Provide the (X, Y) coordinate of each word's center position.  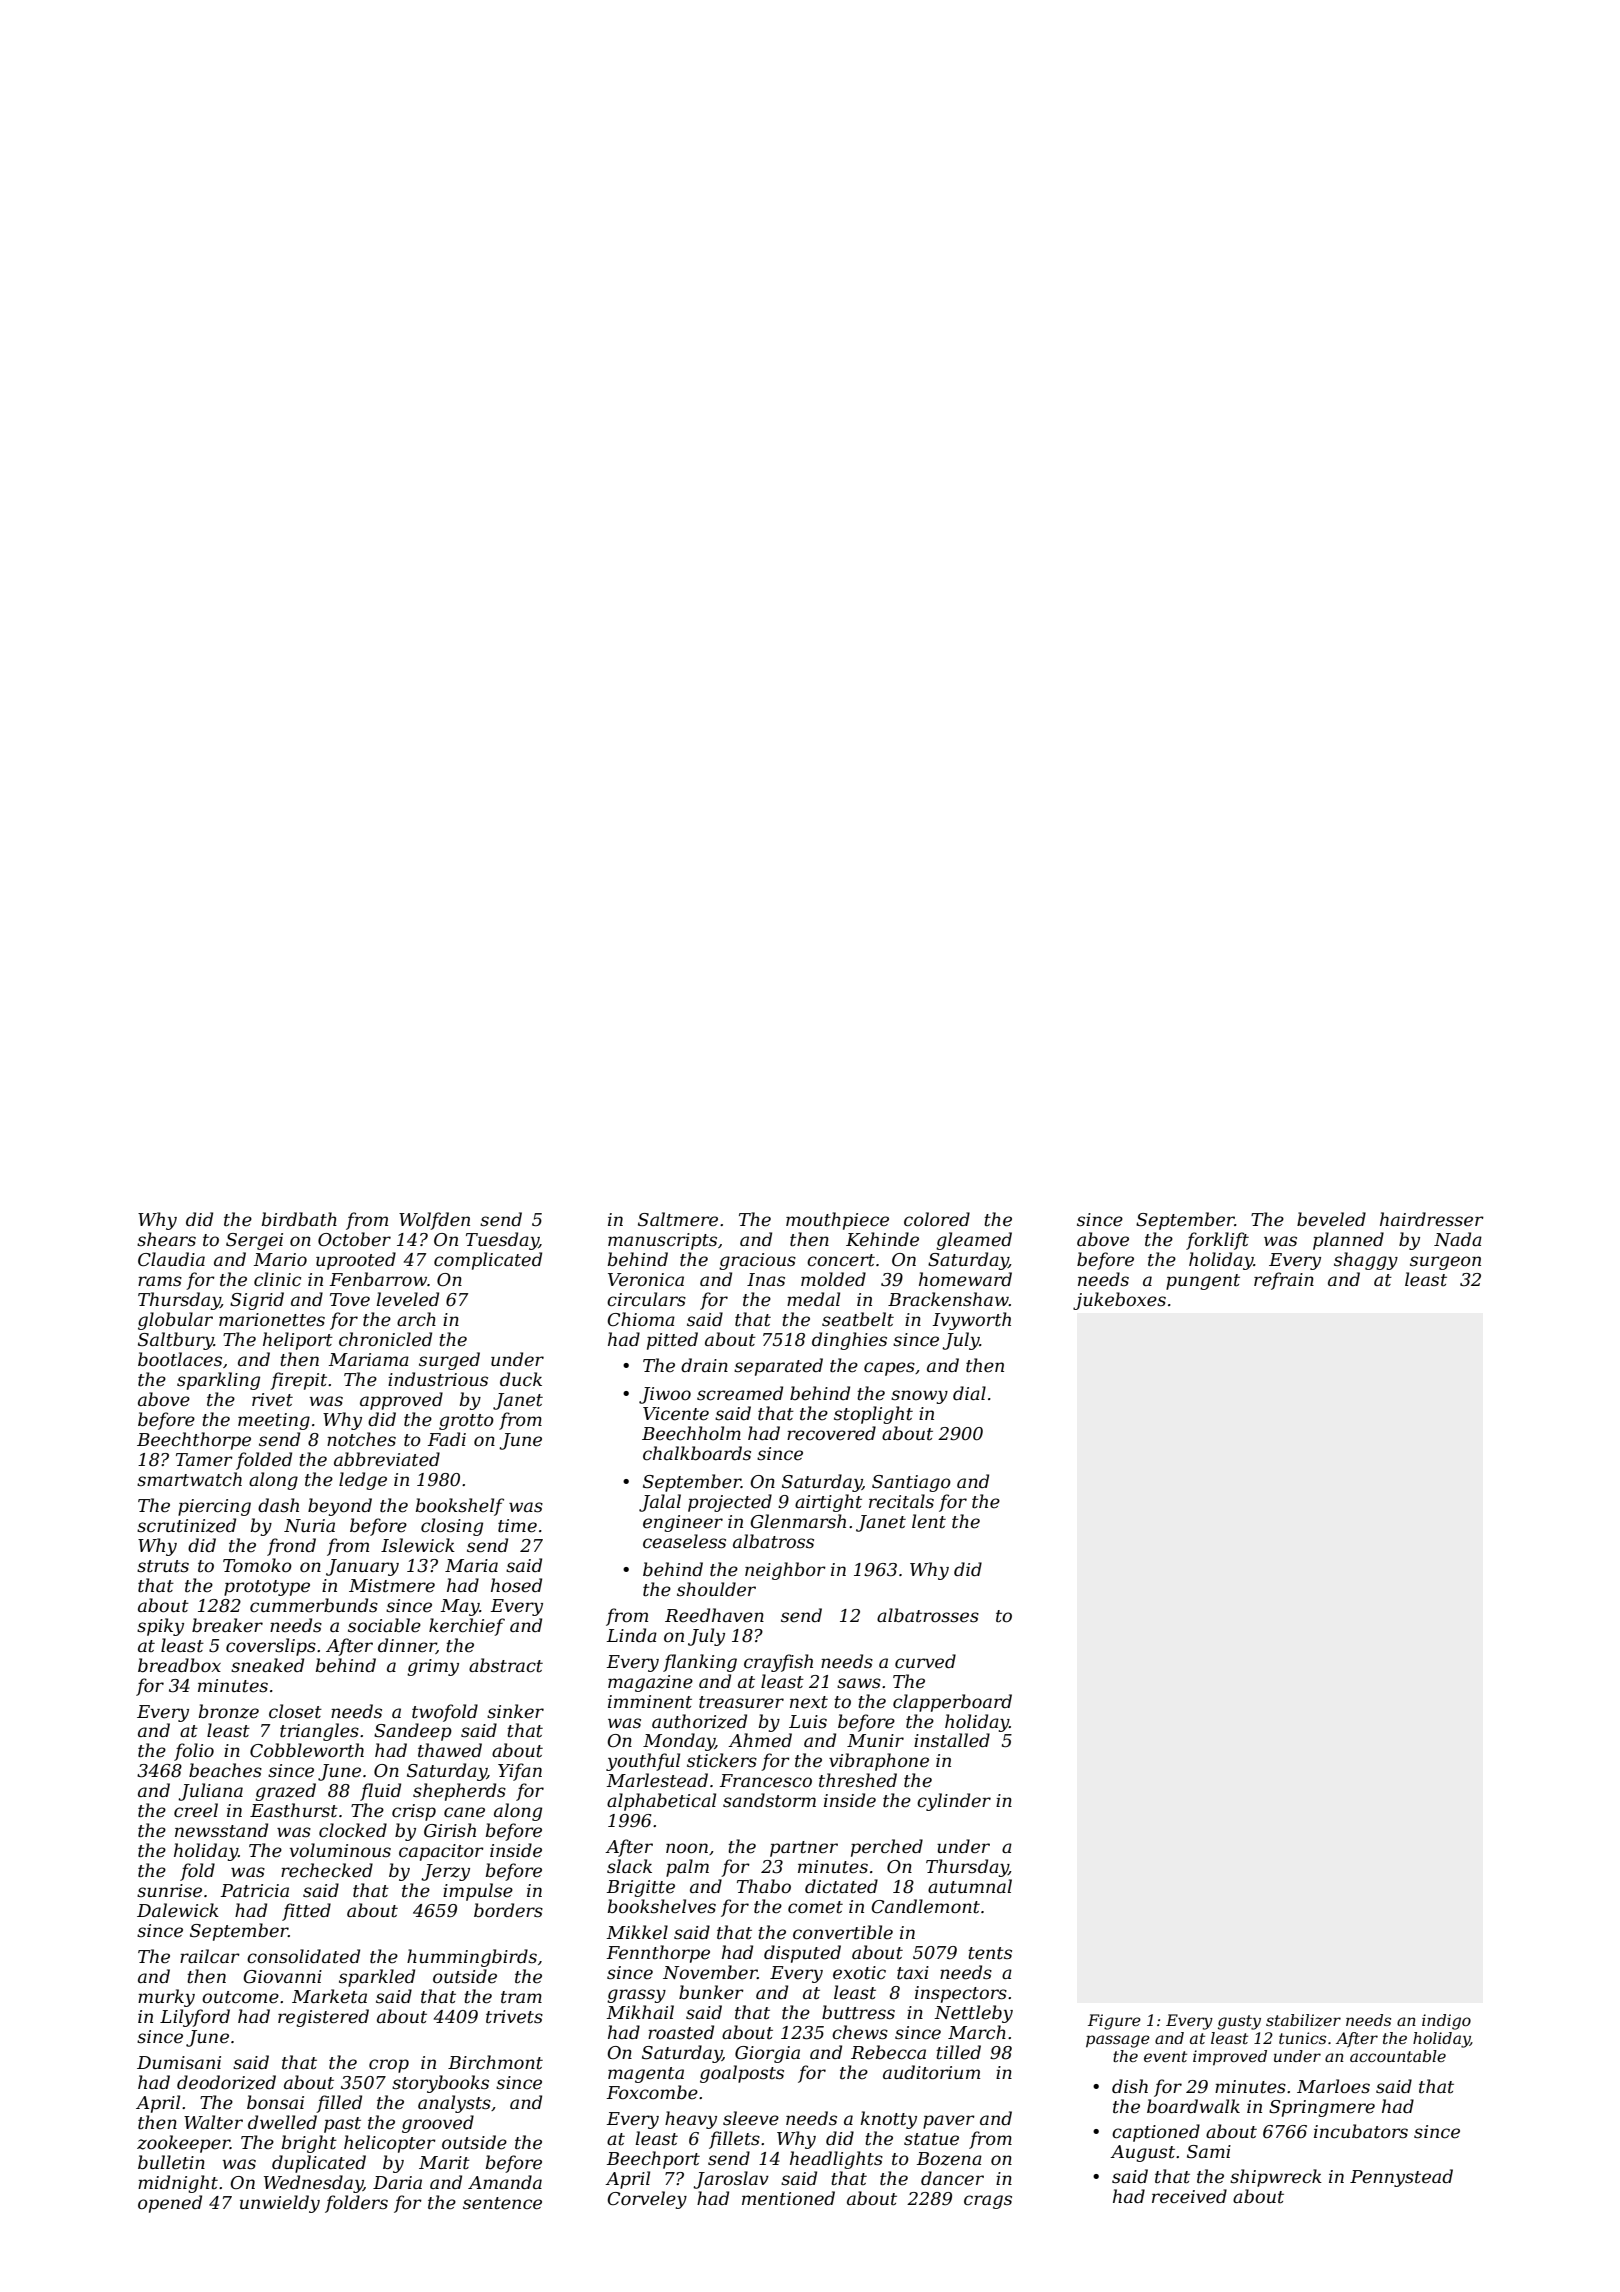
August (1142, 2153)
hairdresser (1432, 1219)
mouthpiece (837, 1221)
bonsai (275, 2102)
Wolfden (434, 1221)
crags (988, 2202)
